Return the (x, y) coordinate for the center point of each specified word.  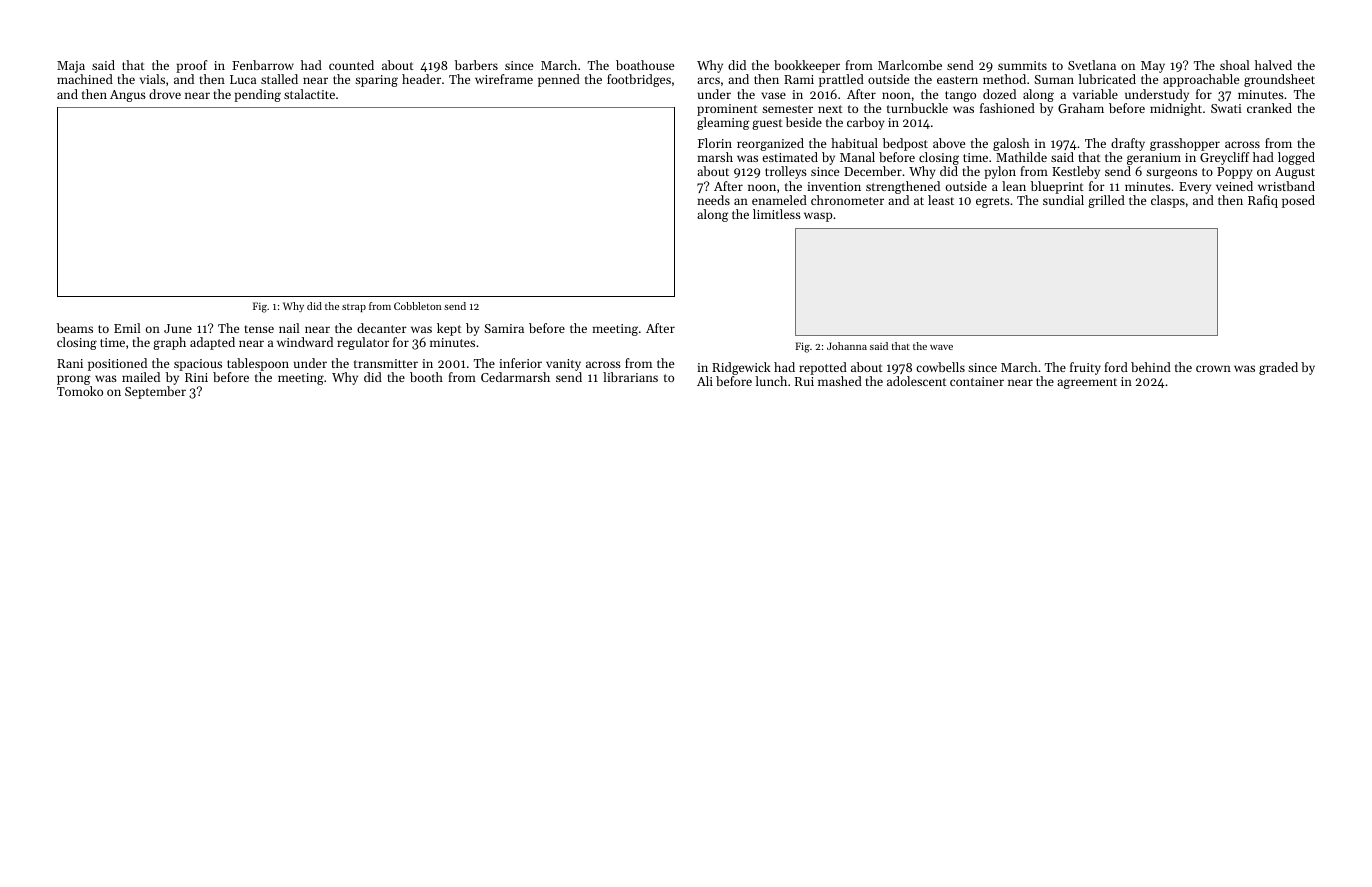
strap (354, 308)
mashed (840, 381)
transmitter (386, 363)
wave (941, 347)
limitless (777, 214)
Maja (71, 67)
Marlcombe (910, 65)
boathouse (645, 65)
